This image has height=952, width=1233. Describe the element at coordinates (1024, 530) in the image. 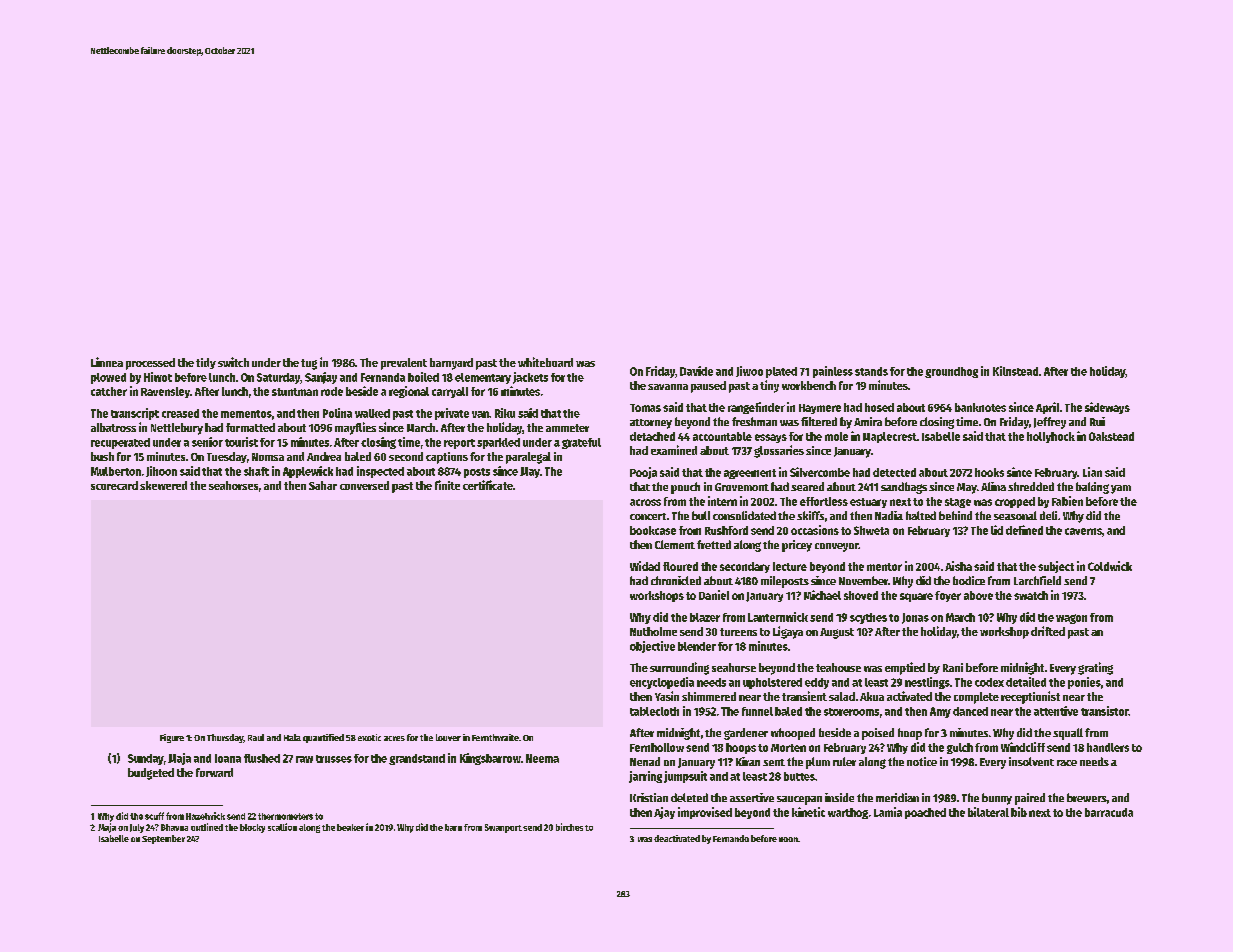

I see `defined` at that location.
